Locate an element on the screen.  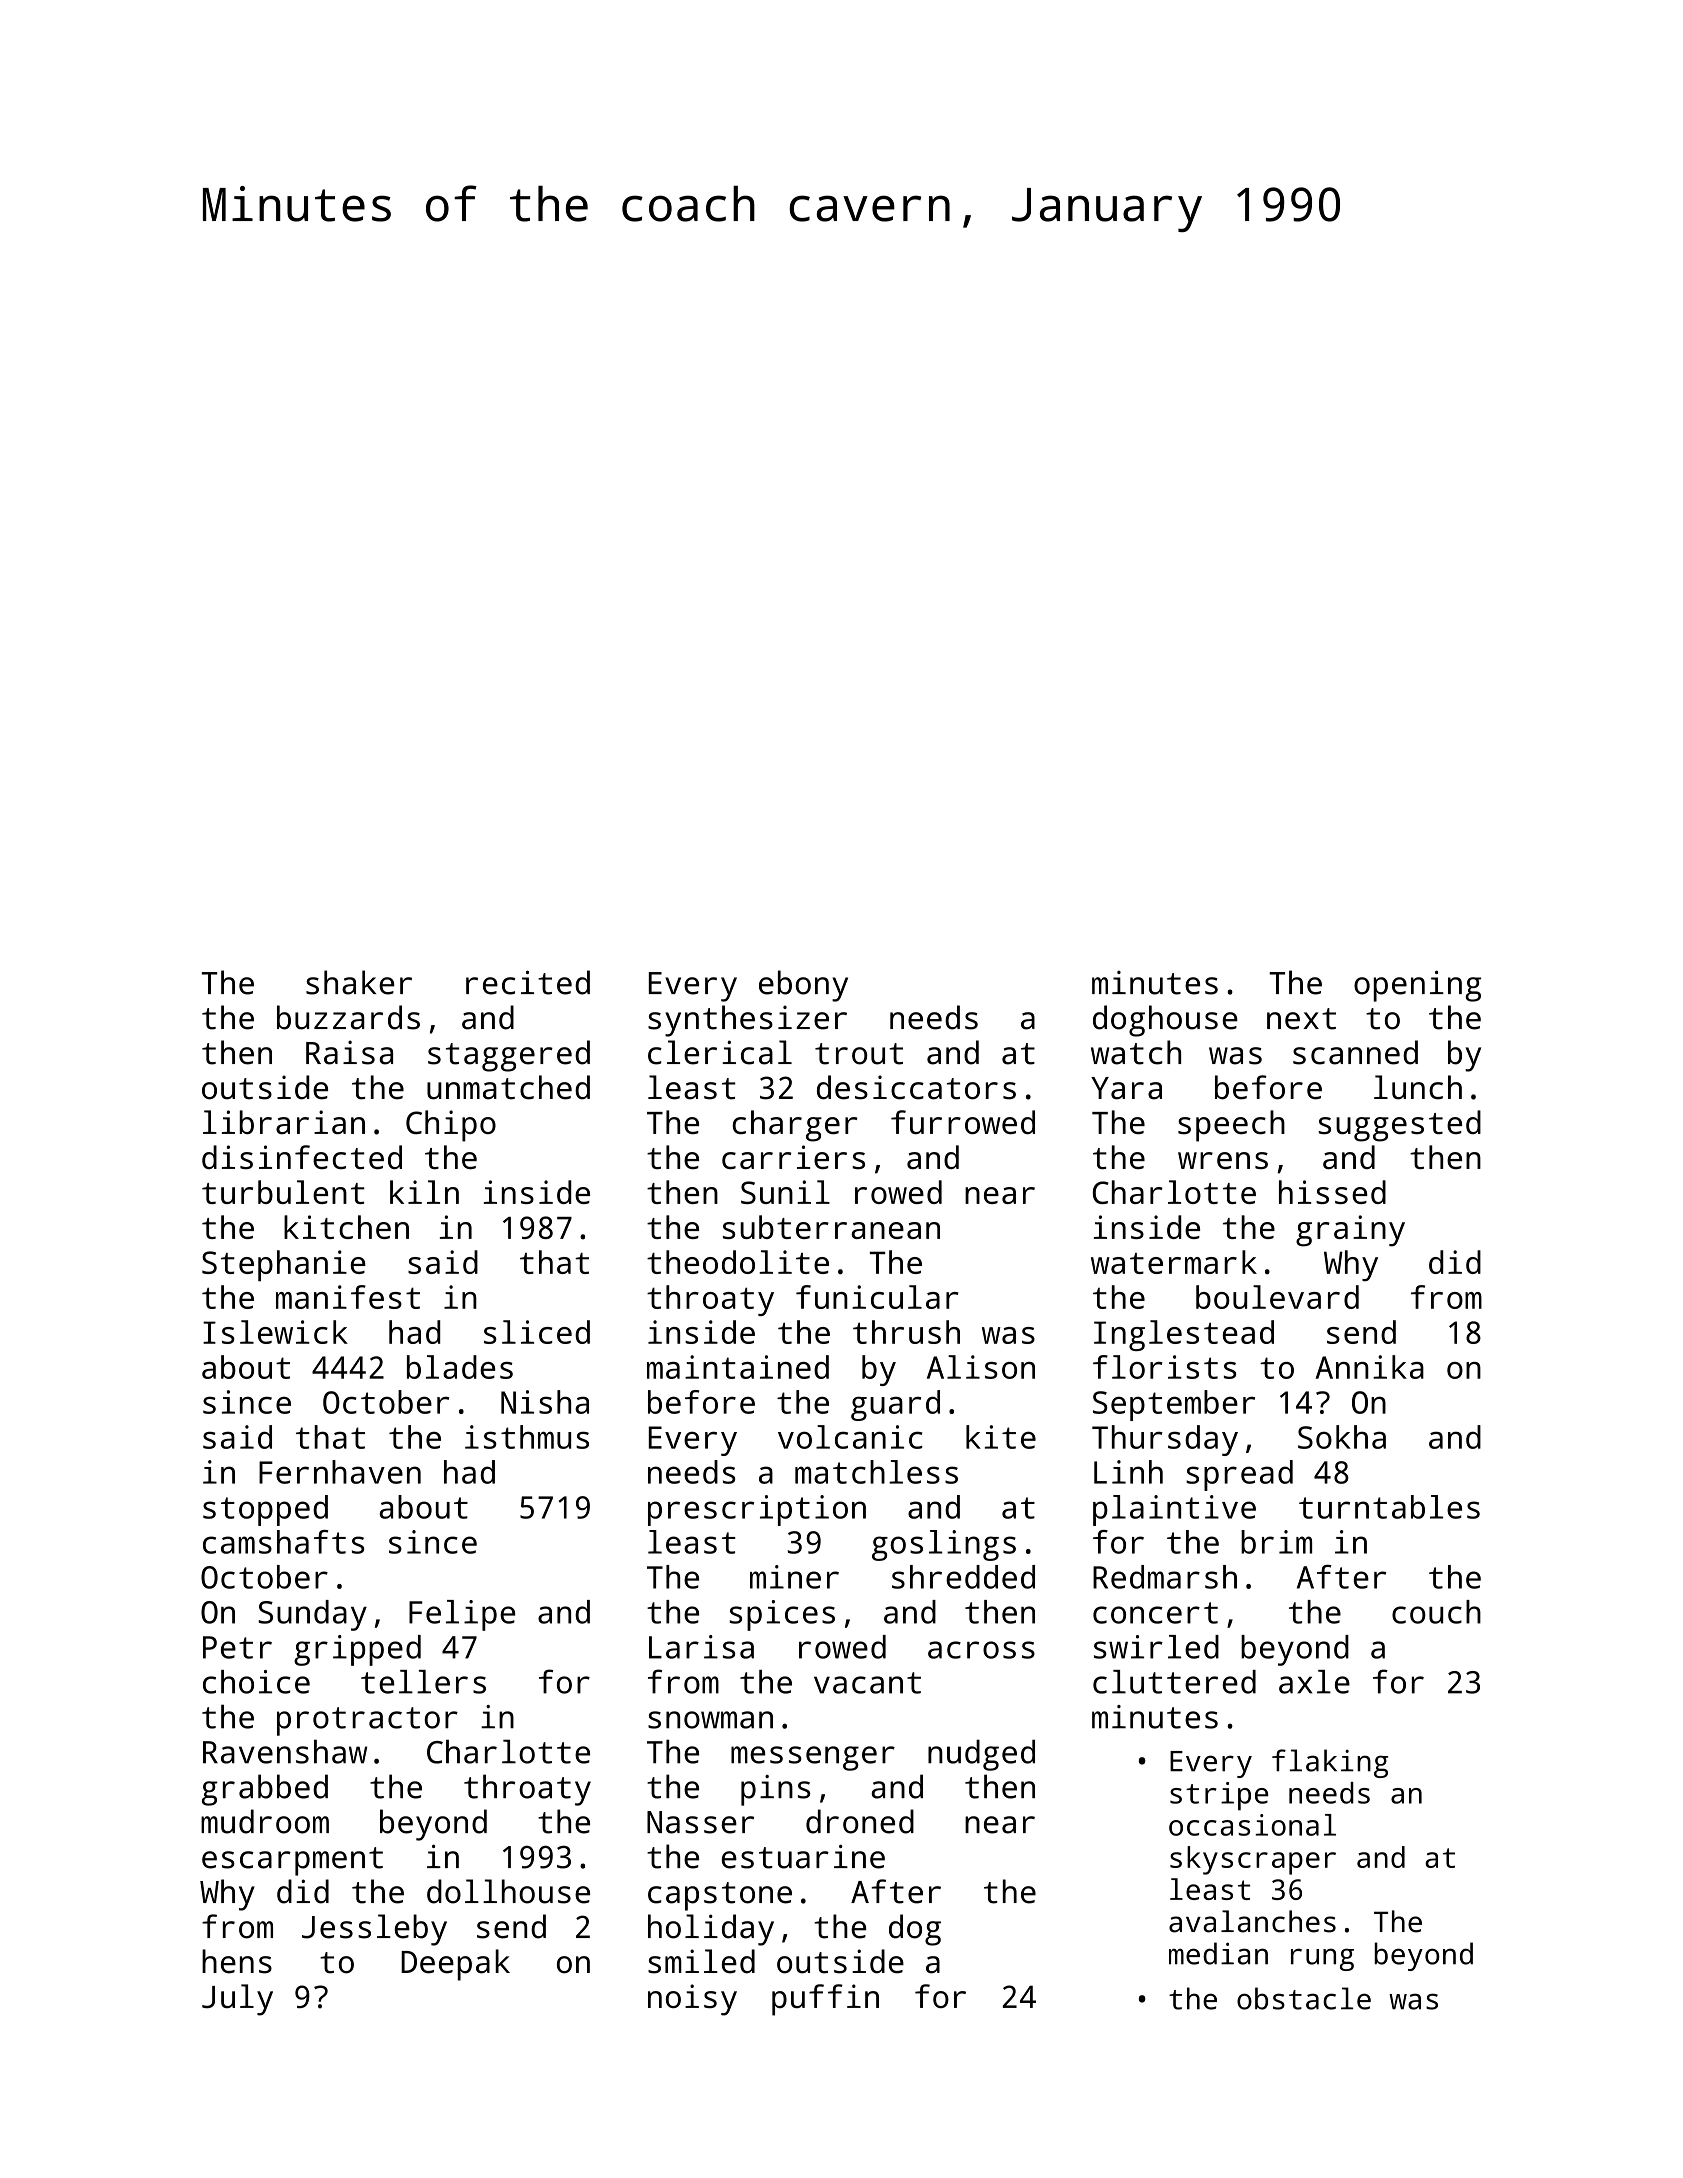
pins is located at coordinates (775, 1790).
